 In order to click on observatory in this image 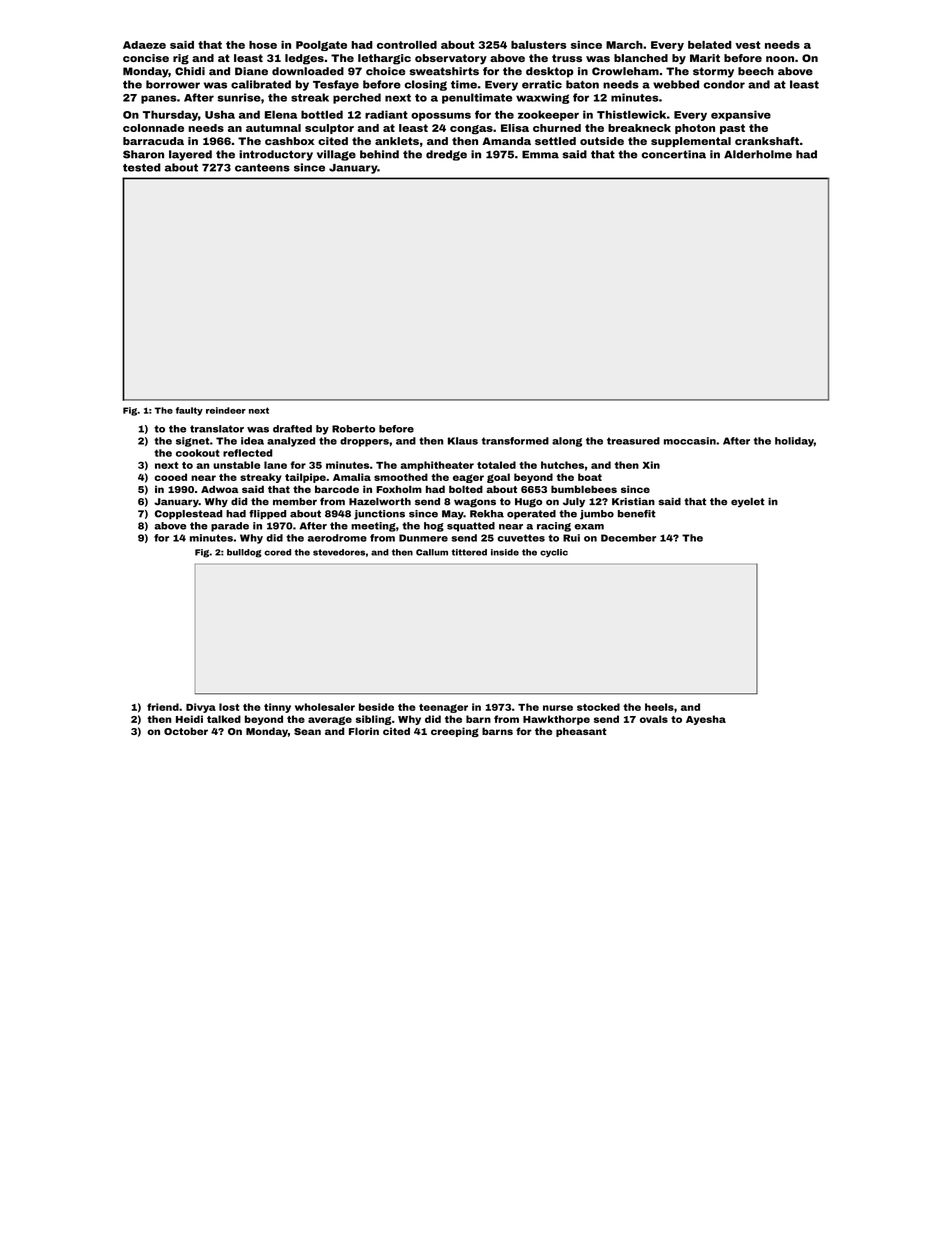, I will do `click(451, 59)`.
